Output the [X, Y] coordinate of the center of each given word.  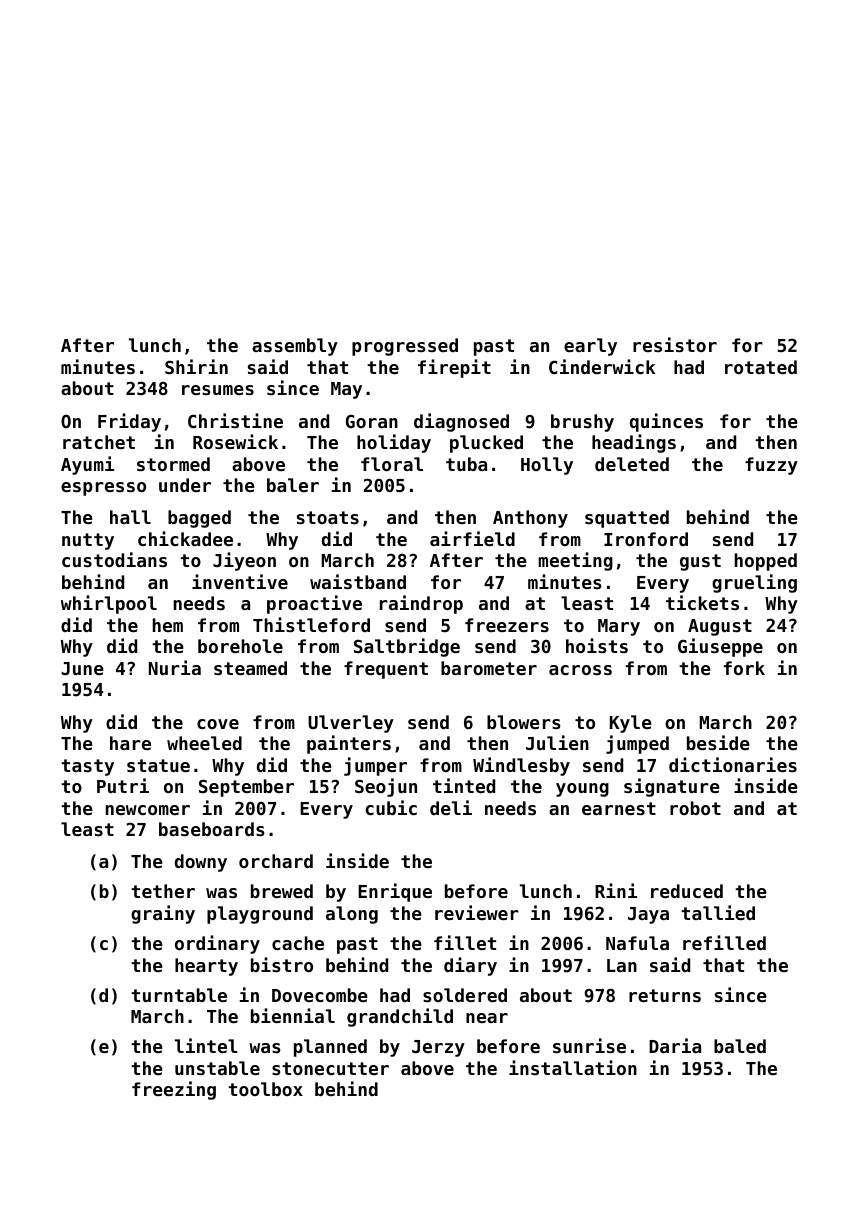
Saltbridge [407, 647]
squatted [627, 519]
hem [168, 625]
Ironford [646, 539]
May [346, 390]
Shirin [196, 366]
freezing [174, 1090]
